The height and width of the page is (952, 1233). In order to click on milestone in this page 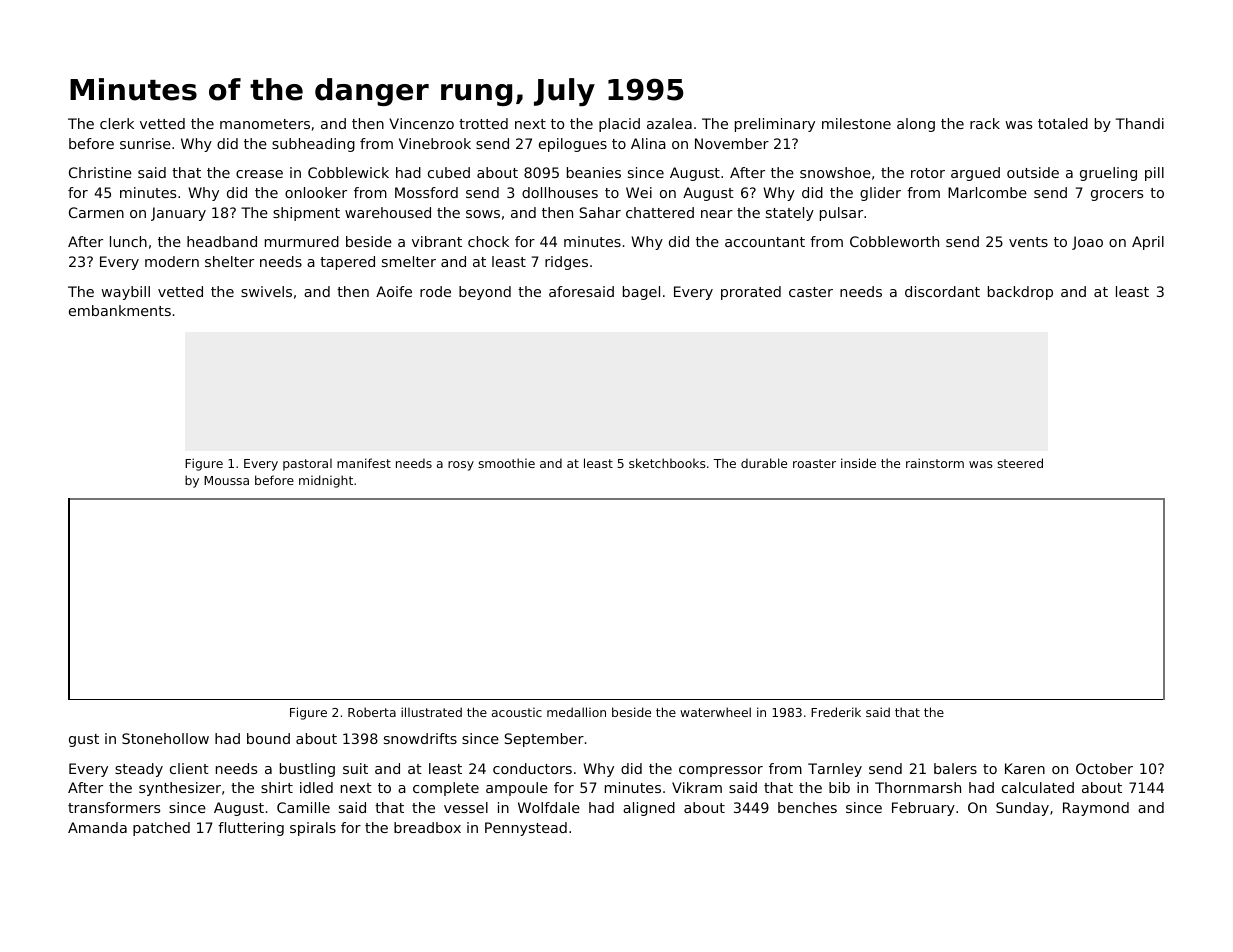, I will do `click(856, 123)`.
